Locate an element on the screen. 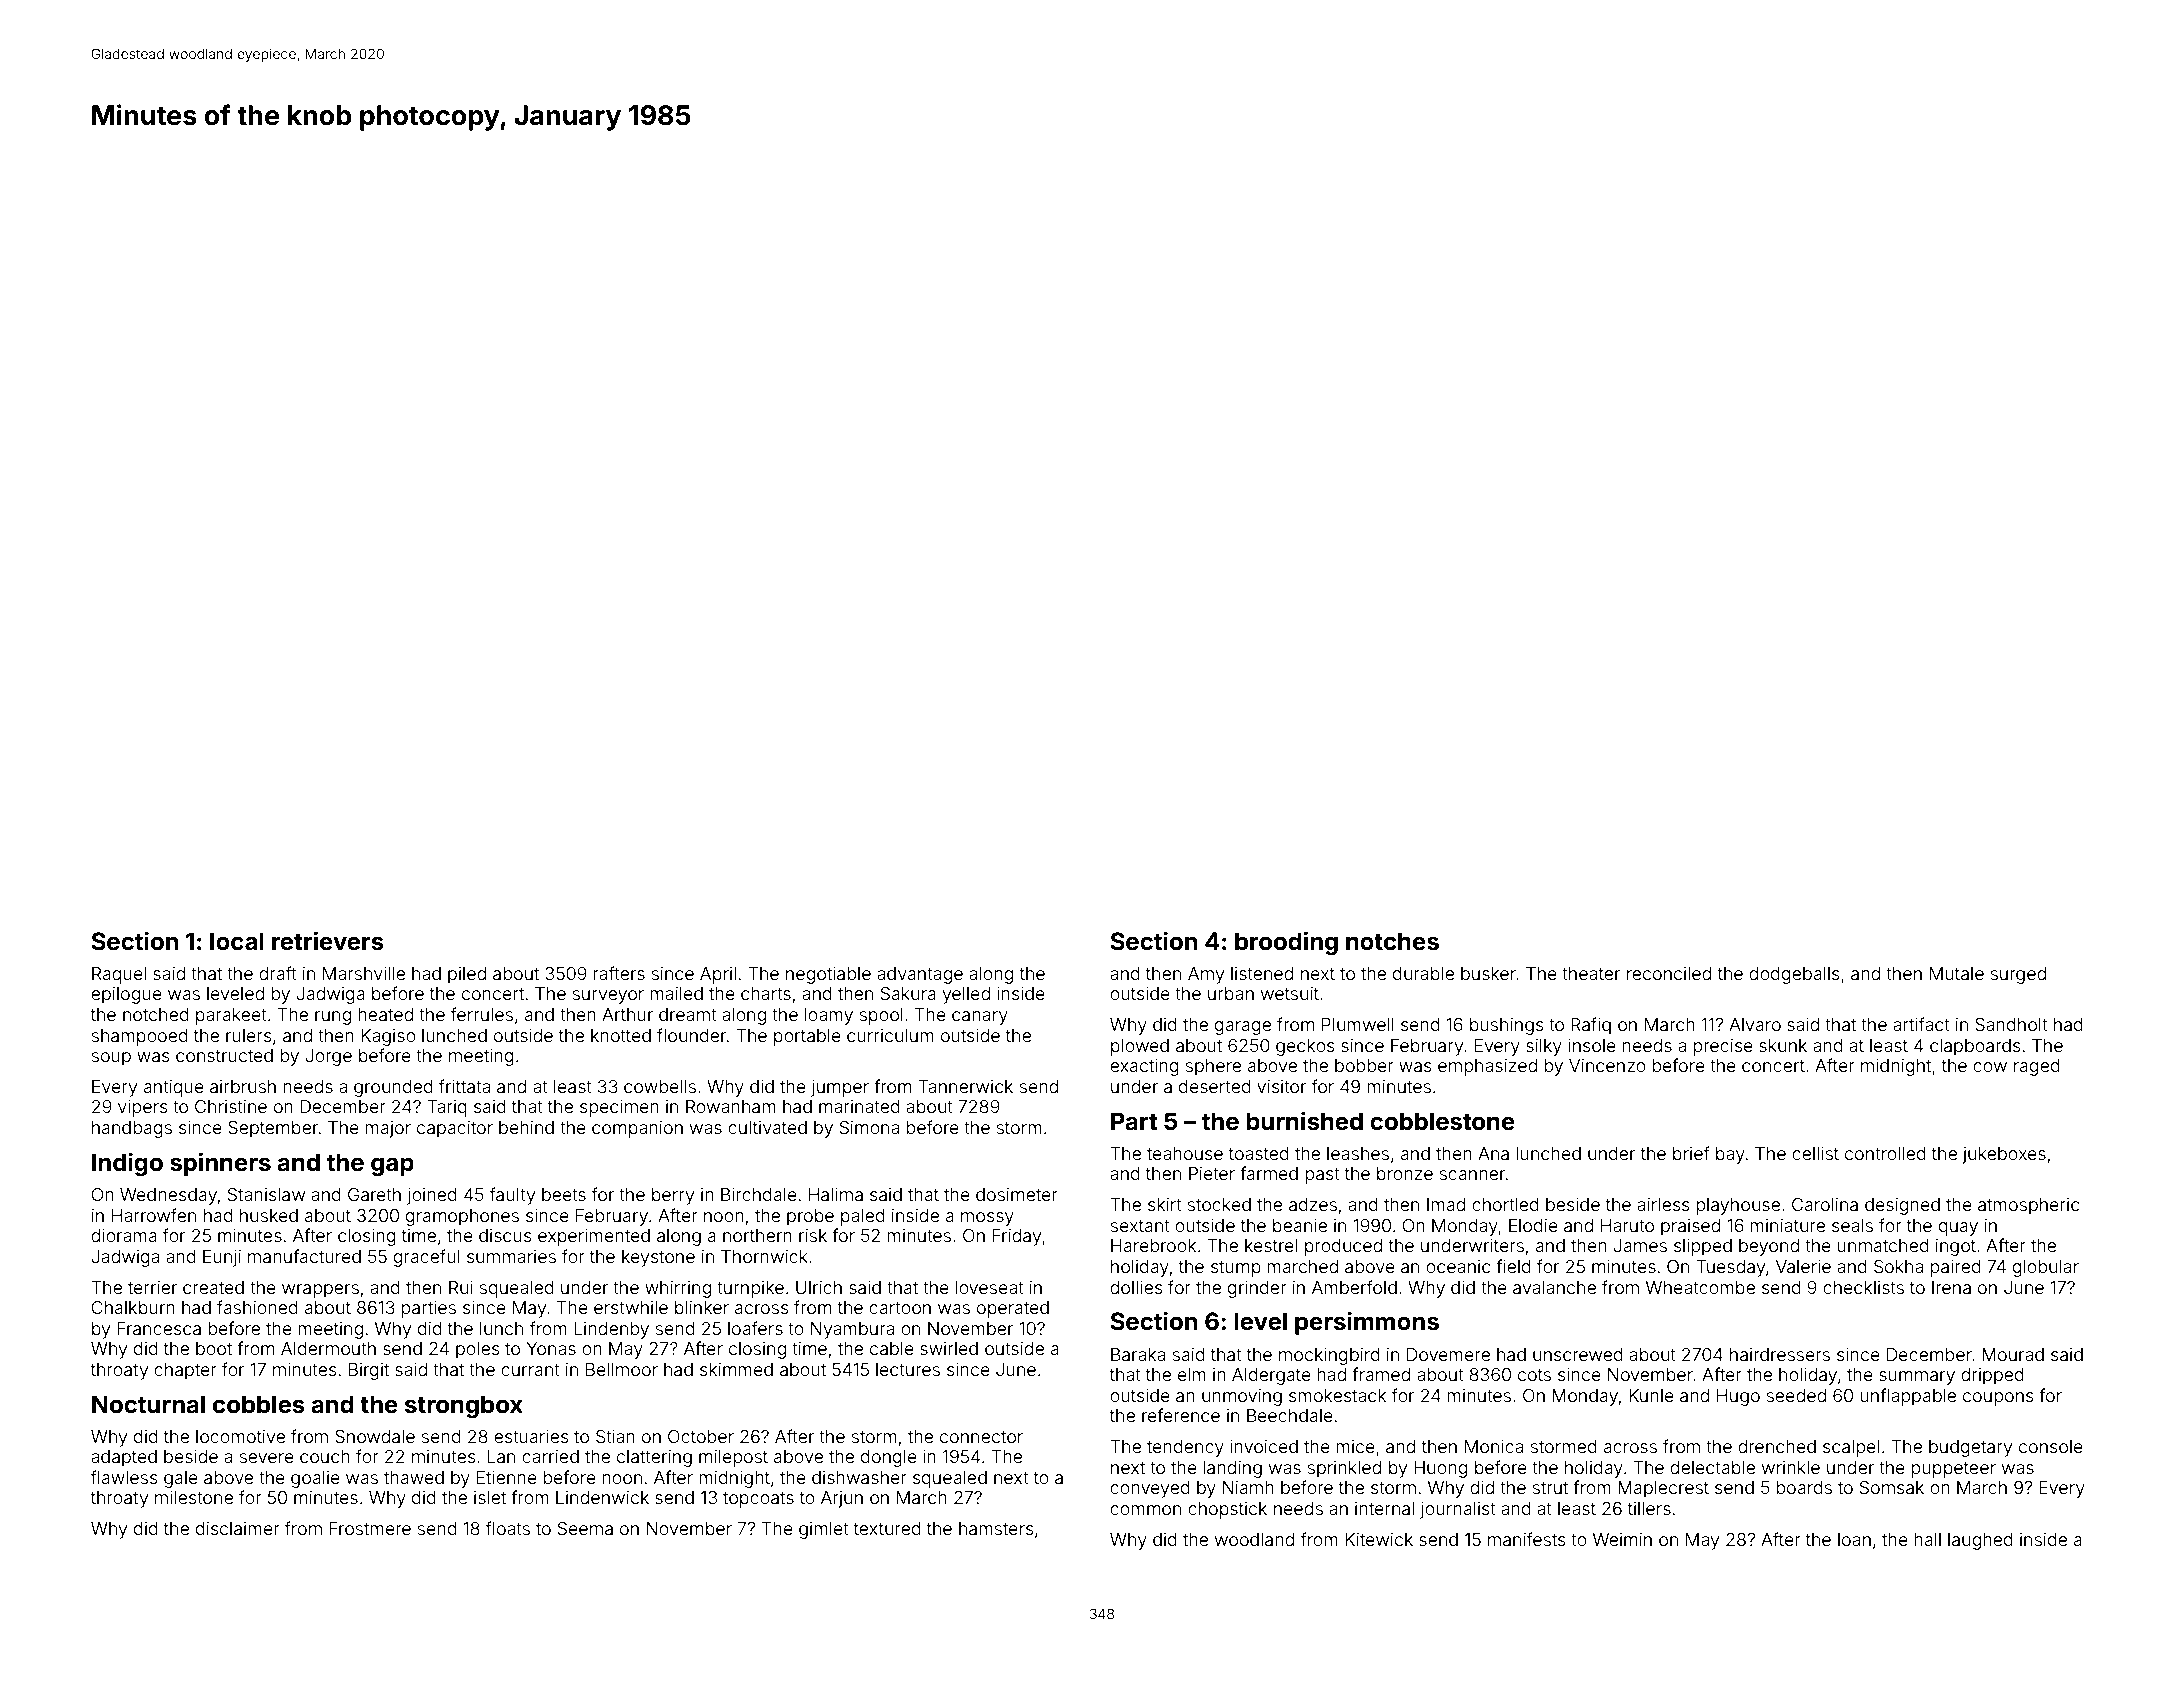 This screenshot has width=2178, height=1683. Nocturnal is located at coordinates (148, 1404).
